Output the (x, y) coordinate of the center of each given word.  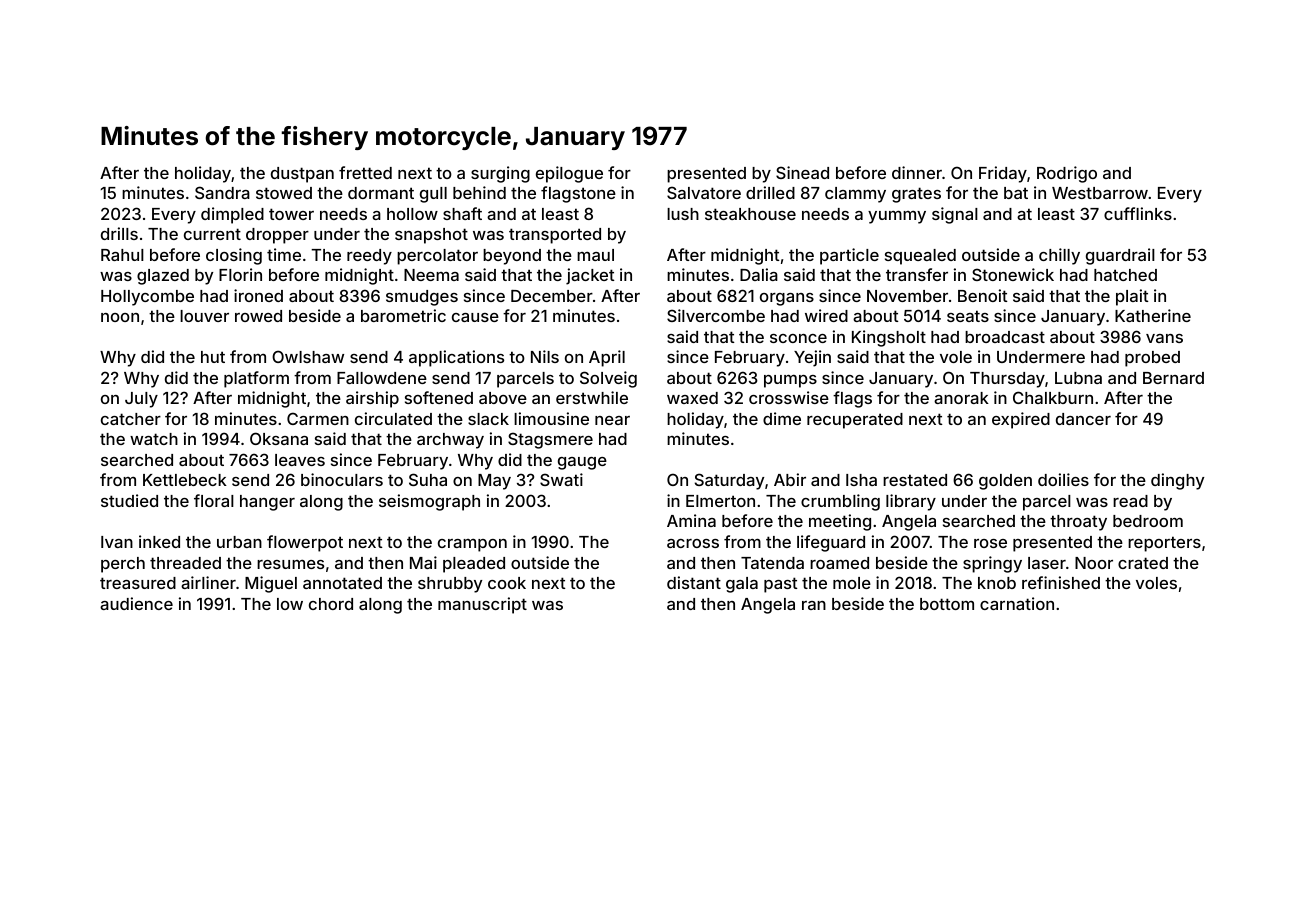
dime (782, 418)
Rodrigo (1067, 174)
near (612, 420)
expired (1021, 420)
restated (915, 480)
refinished (1061, 582)
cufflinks (1138, 213)
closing (234, 256)
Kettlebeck (185, 480)
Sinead (802, 172)
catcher (131, 419)
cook (507, 583)
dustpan (302, 175)
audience (136, 603)
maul (595, 255)
